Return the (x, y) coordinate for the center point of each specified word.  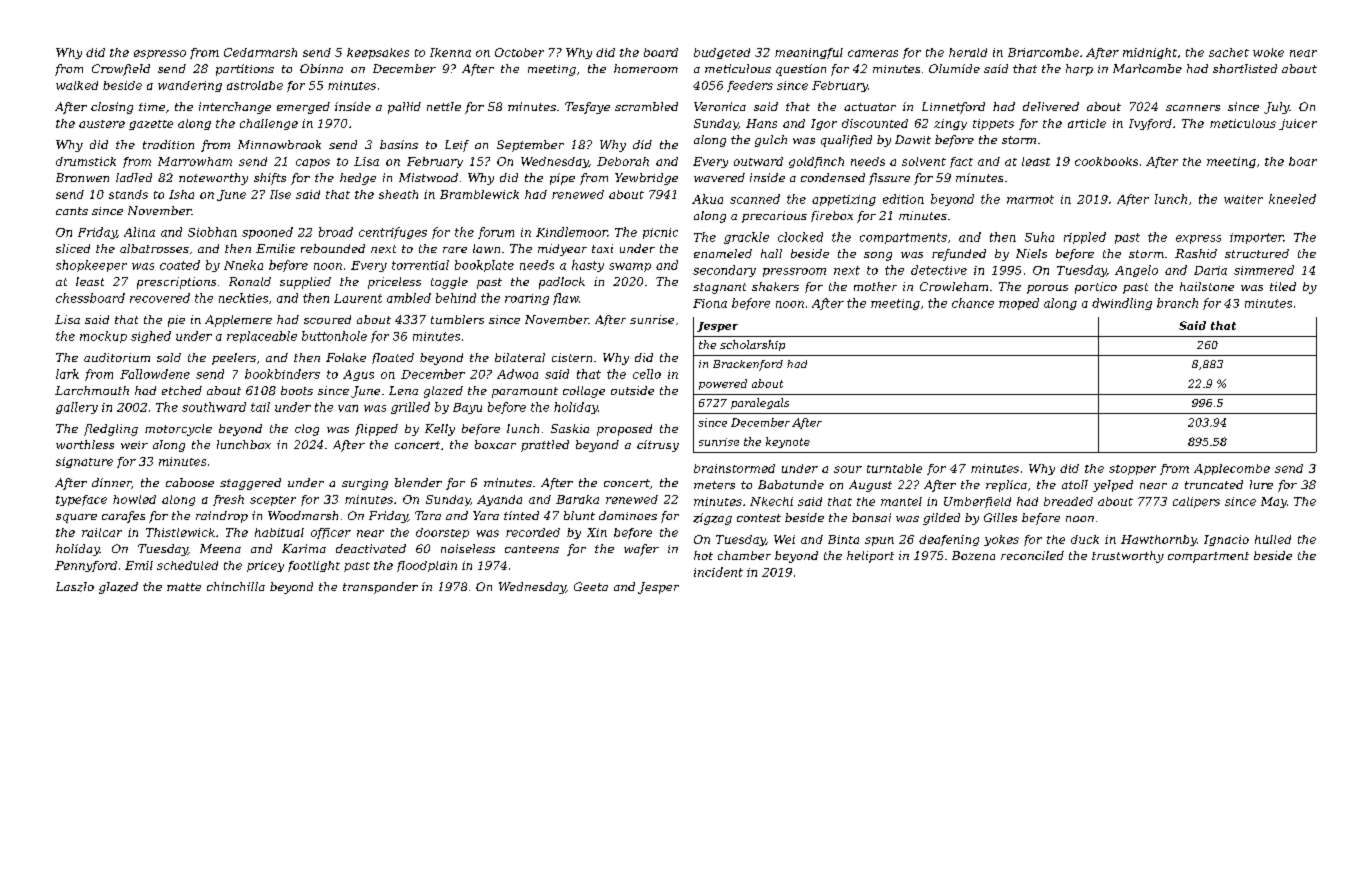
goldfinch (816, 162)
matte (184, 587)
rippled (1085, 238)
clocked (800, 237)
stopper (1132, 470)
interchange (235, 108)
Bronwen (82, 177)
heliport (870, 557)
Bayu (467, 408)
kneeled (1292, 199)
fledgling (111, 430)
